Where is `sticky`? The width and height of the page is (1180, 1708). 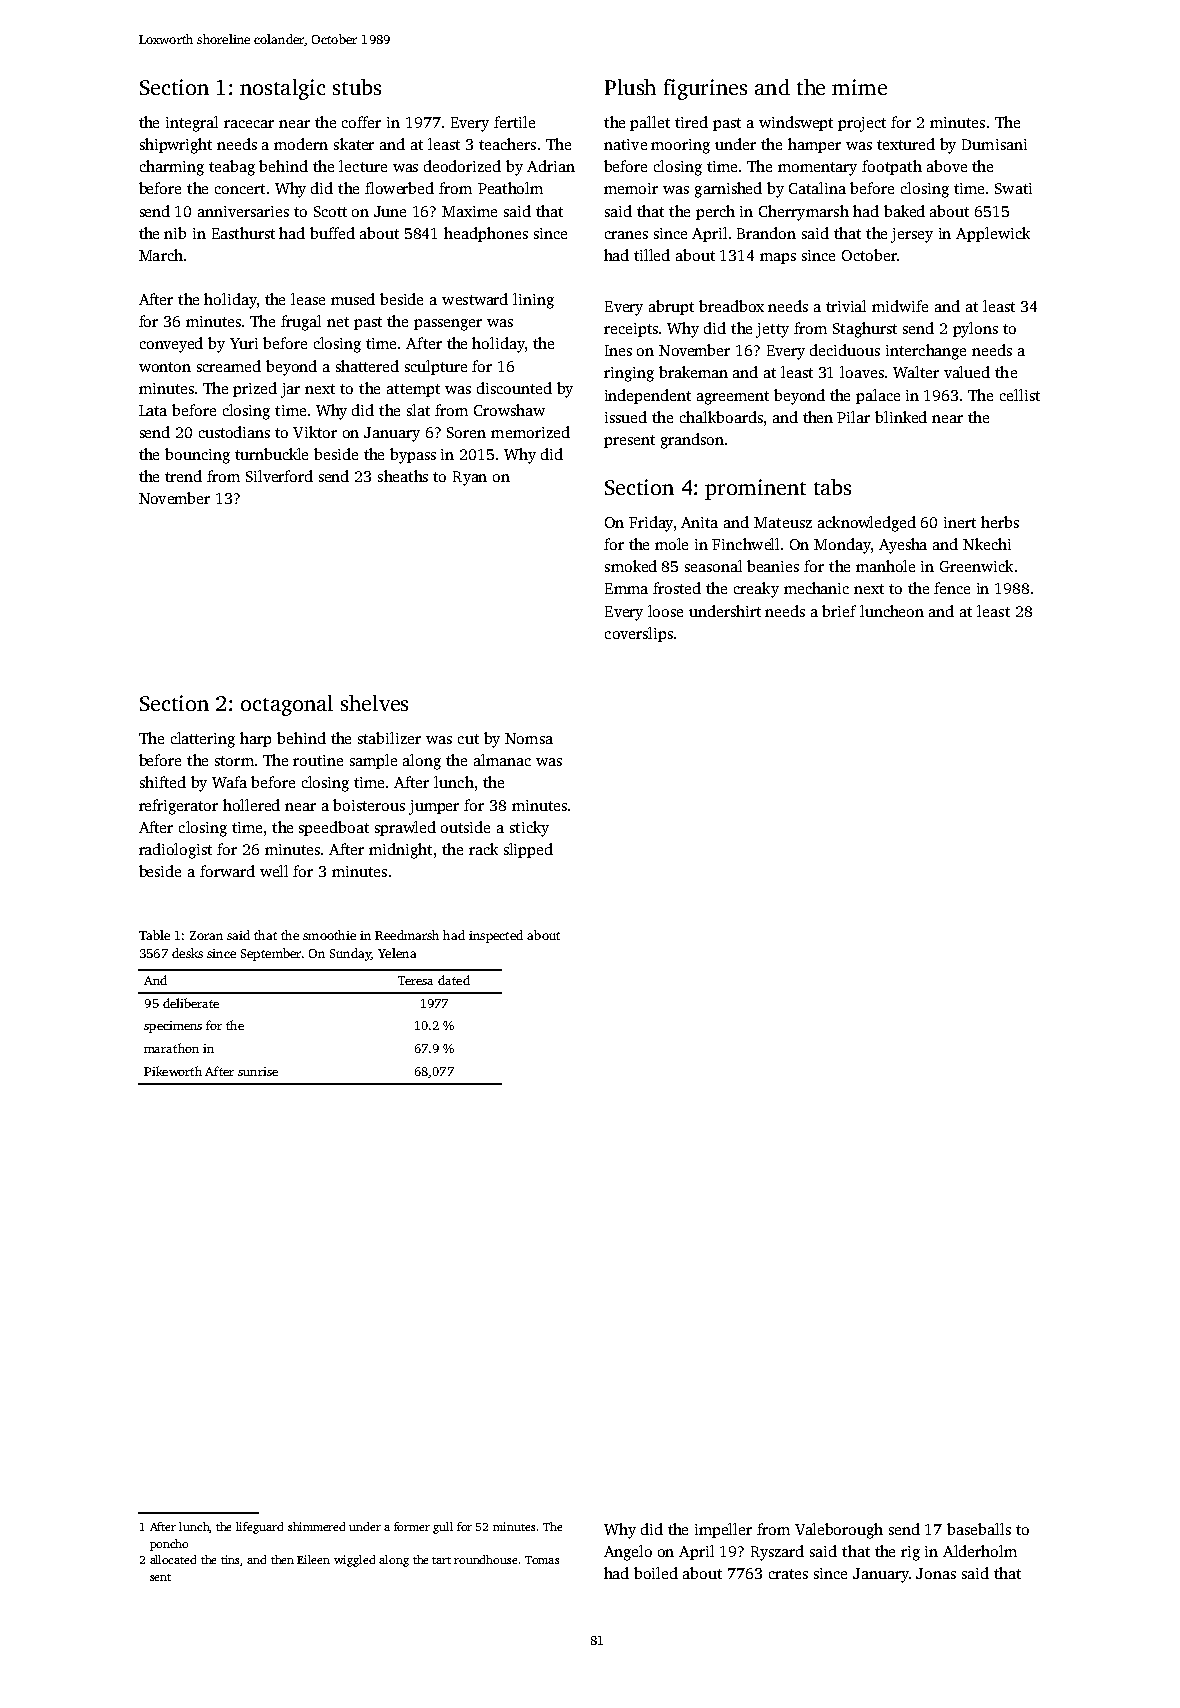
sticky is located at coordinates (529, 829).
